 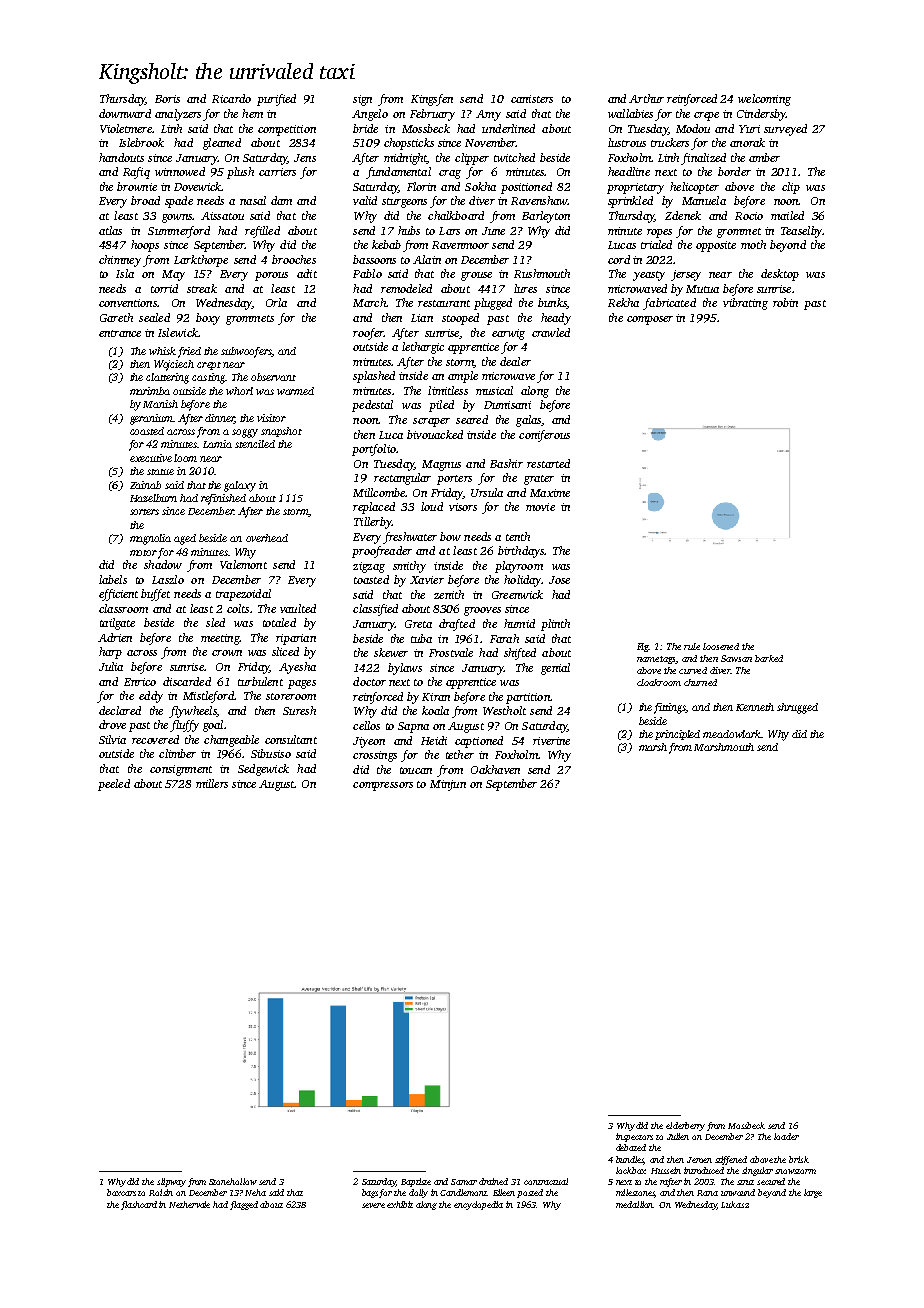 I want to click on contractual, so click(x=546, y=1181).
